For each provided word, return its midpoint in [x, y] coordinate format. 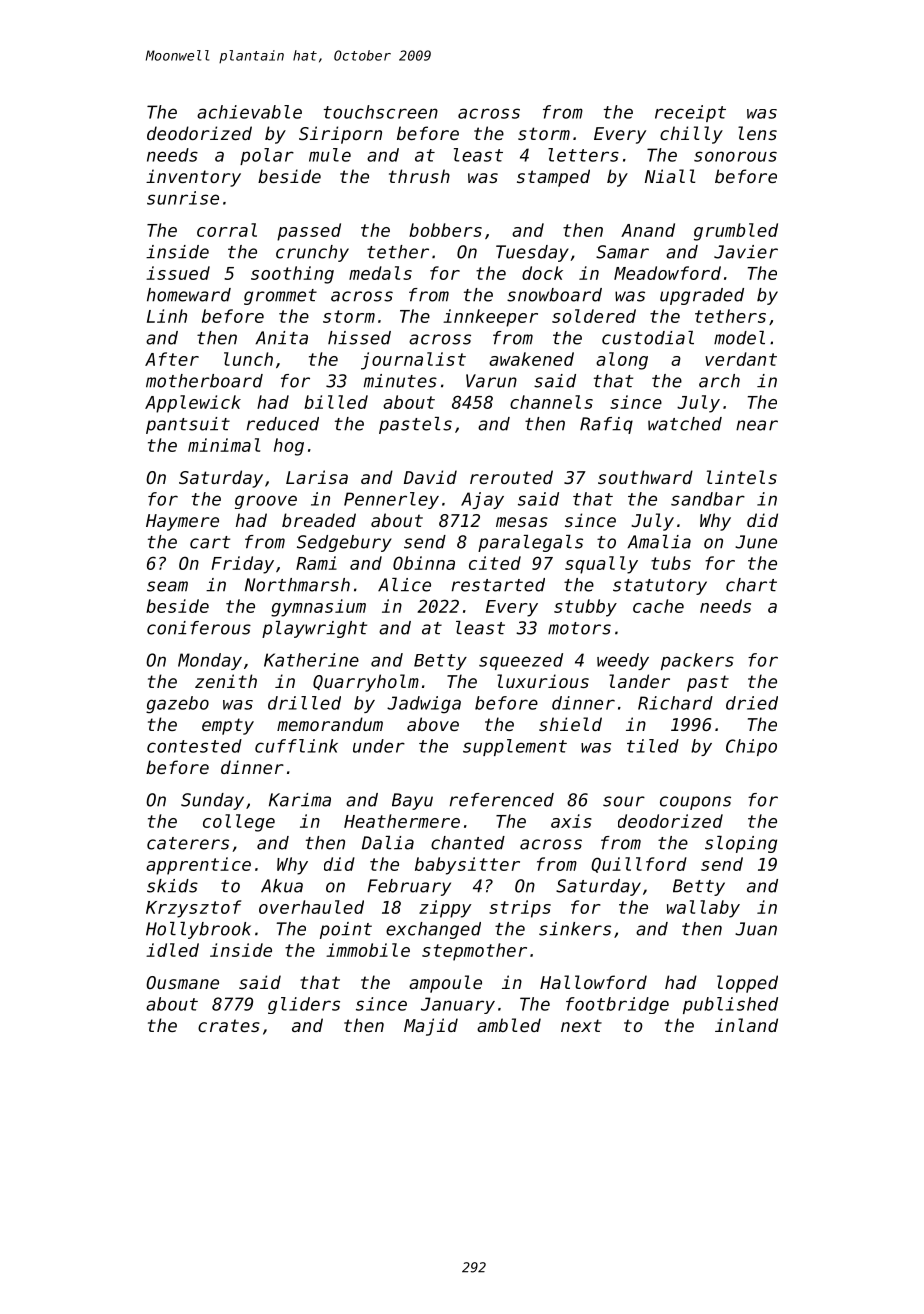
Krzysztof [193, 909]
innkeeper [490, 318]
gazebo [177, 705]
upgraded [702, 296]
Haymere [182, 522]
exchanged [433, 930]
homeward [189, 295]
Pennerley [391, 500]
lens [757, 133]
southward [645, 477]
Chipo [751, 747]
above [433, 724]
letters [583, 155]
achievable [249, 112]
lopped [747, 984]
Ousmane [182, 982]
